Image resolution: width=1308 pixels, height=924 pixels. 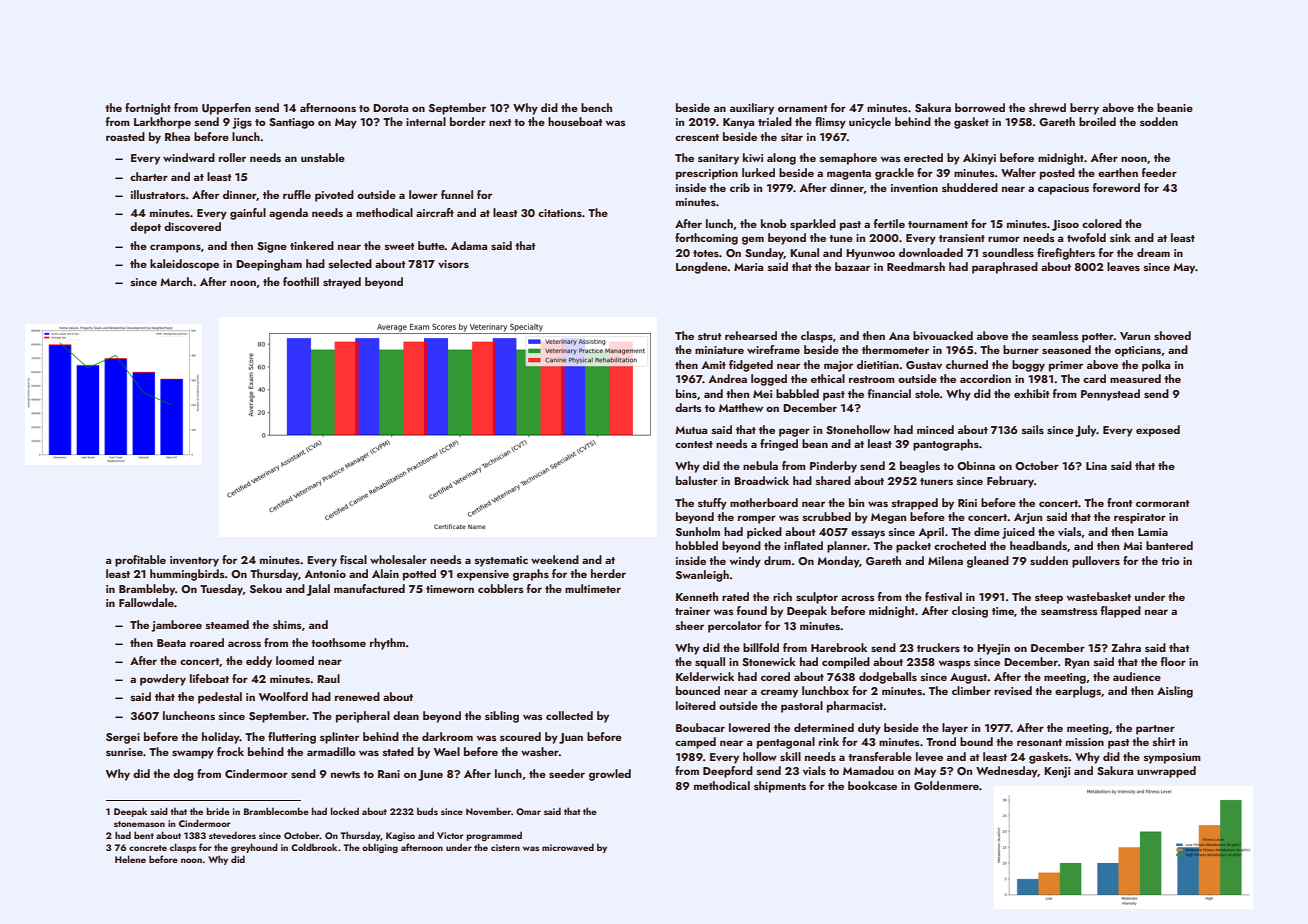 I want to click on sitar, so click(x=792, y=137).
